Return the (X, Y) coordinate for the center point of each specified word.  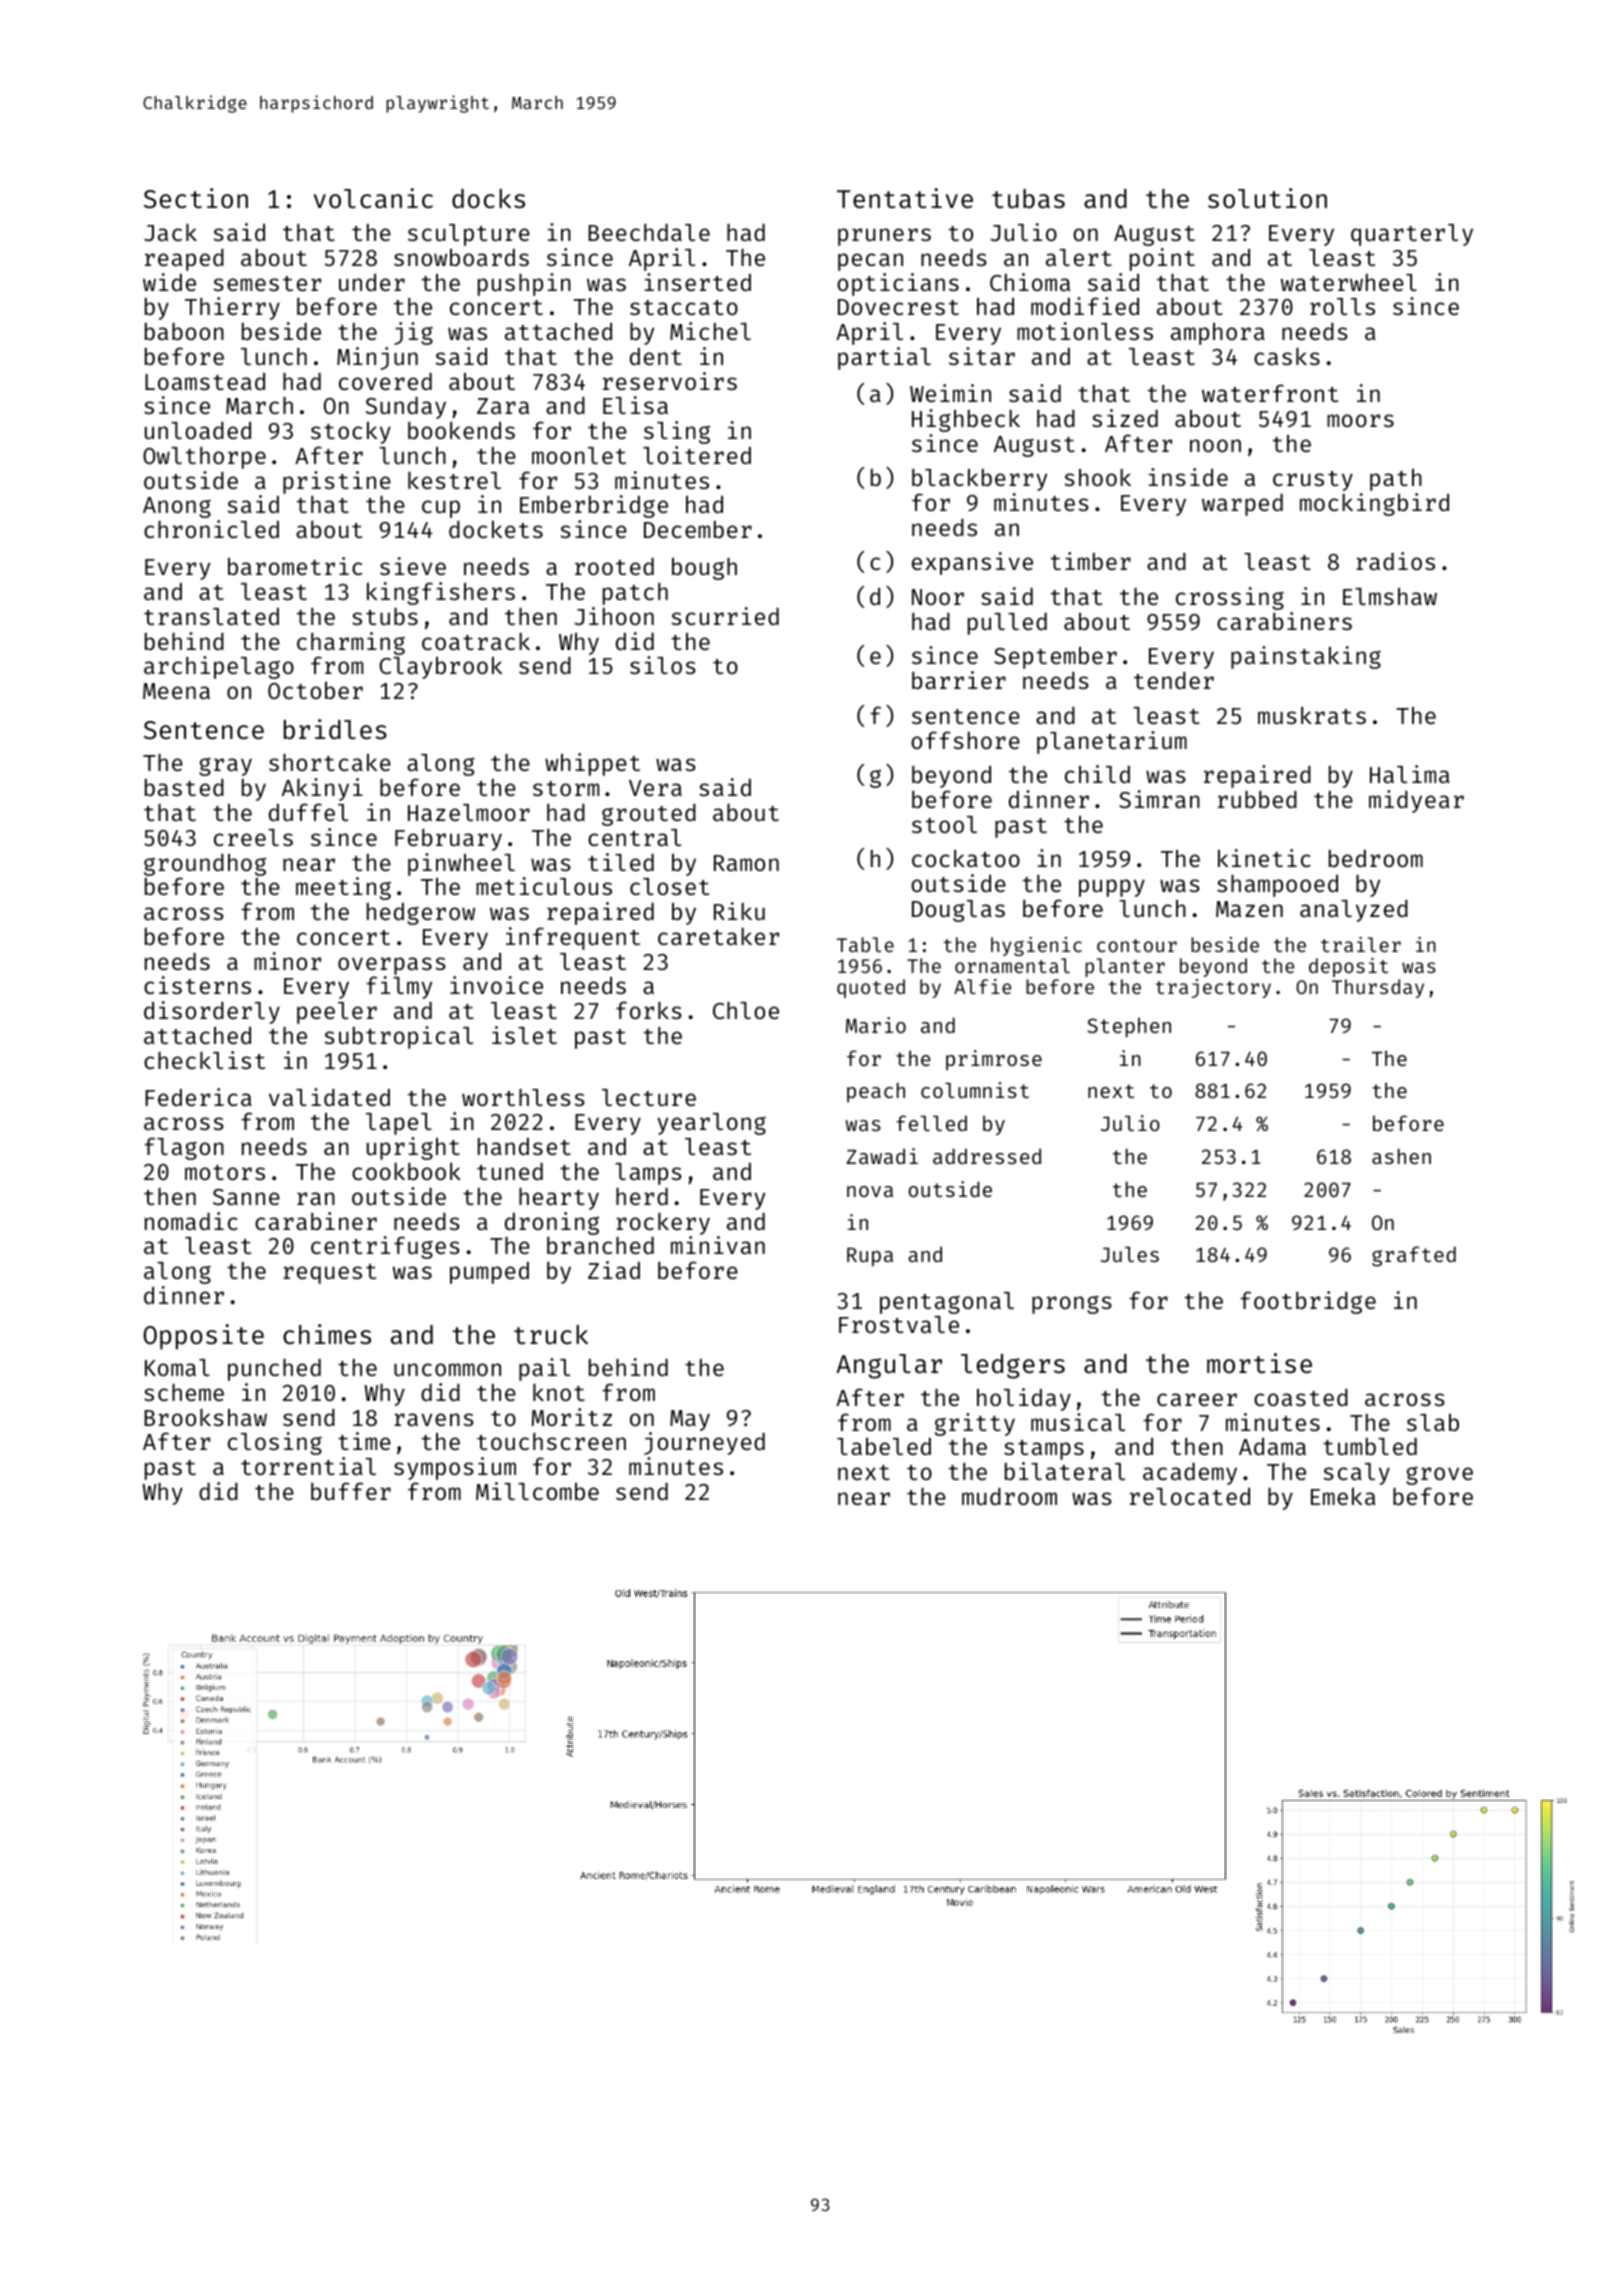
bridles (335, 729)
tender (1174, 680)
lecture (649, 1097)
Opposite (203, 1337)
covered (385, 381)
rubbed (1257, 799)
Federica (198, 1097)
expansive (972, 563)
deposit (1348, 967)
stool (944, 824)
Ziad (614, 1270)
